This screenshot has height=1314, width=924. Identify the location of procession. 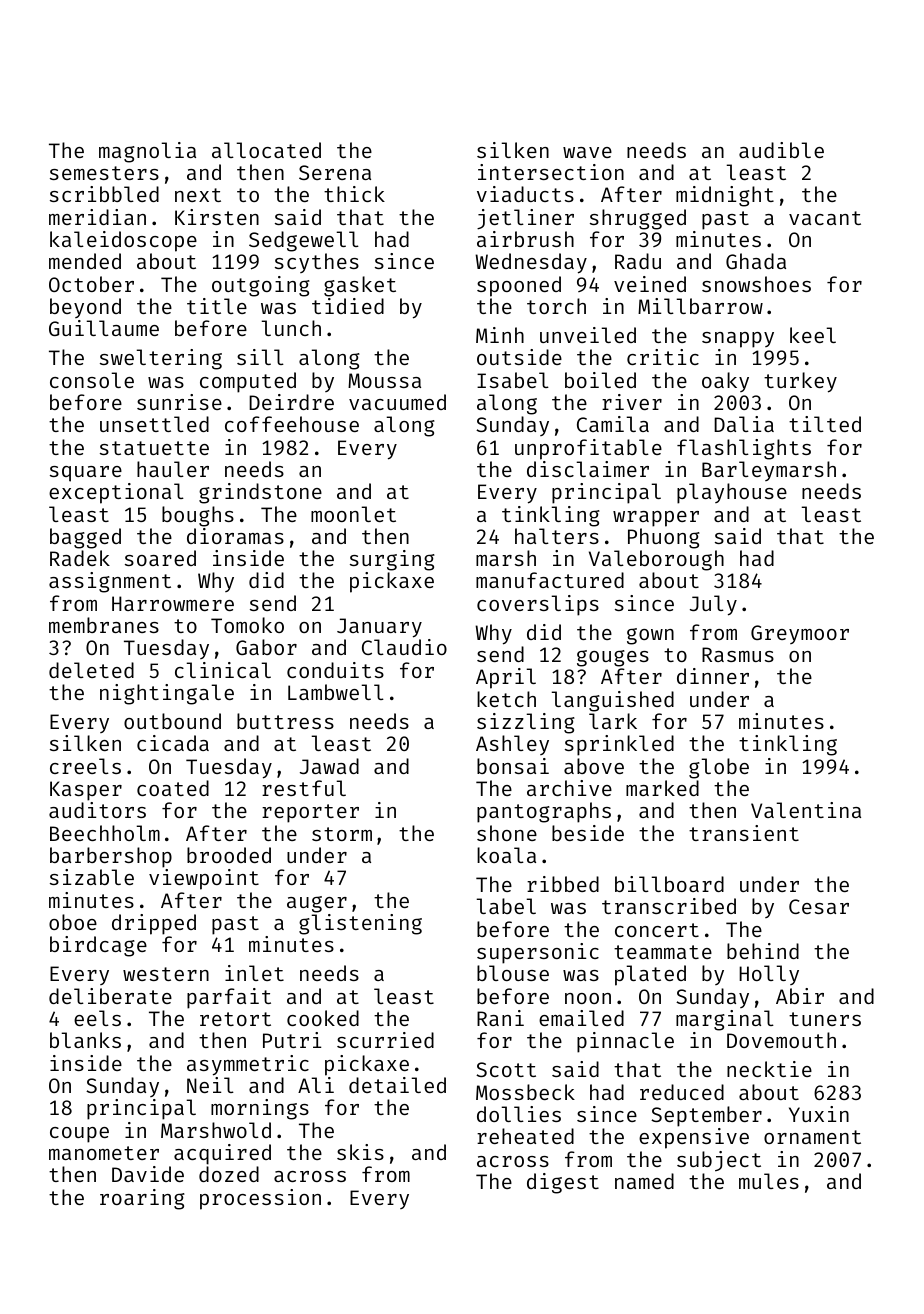
(260, 1199).
